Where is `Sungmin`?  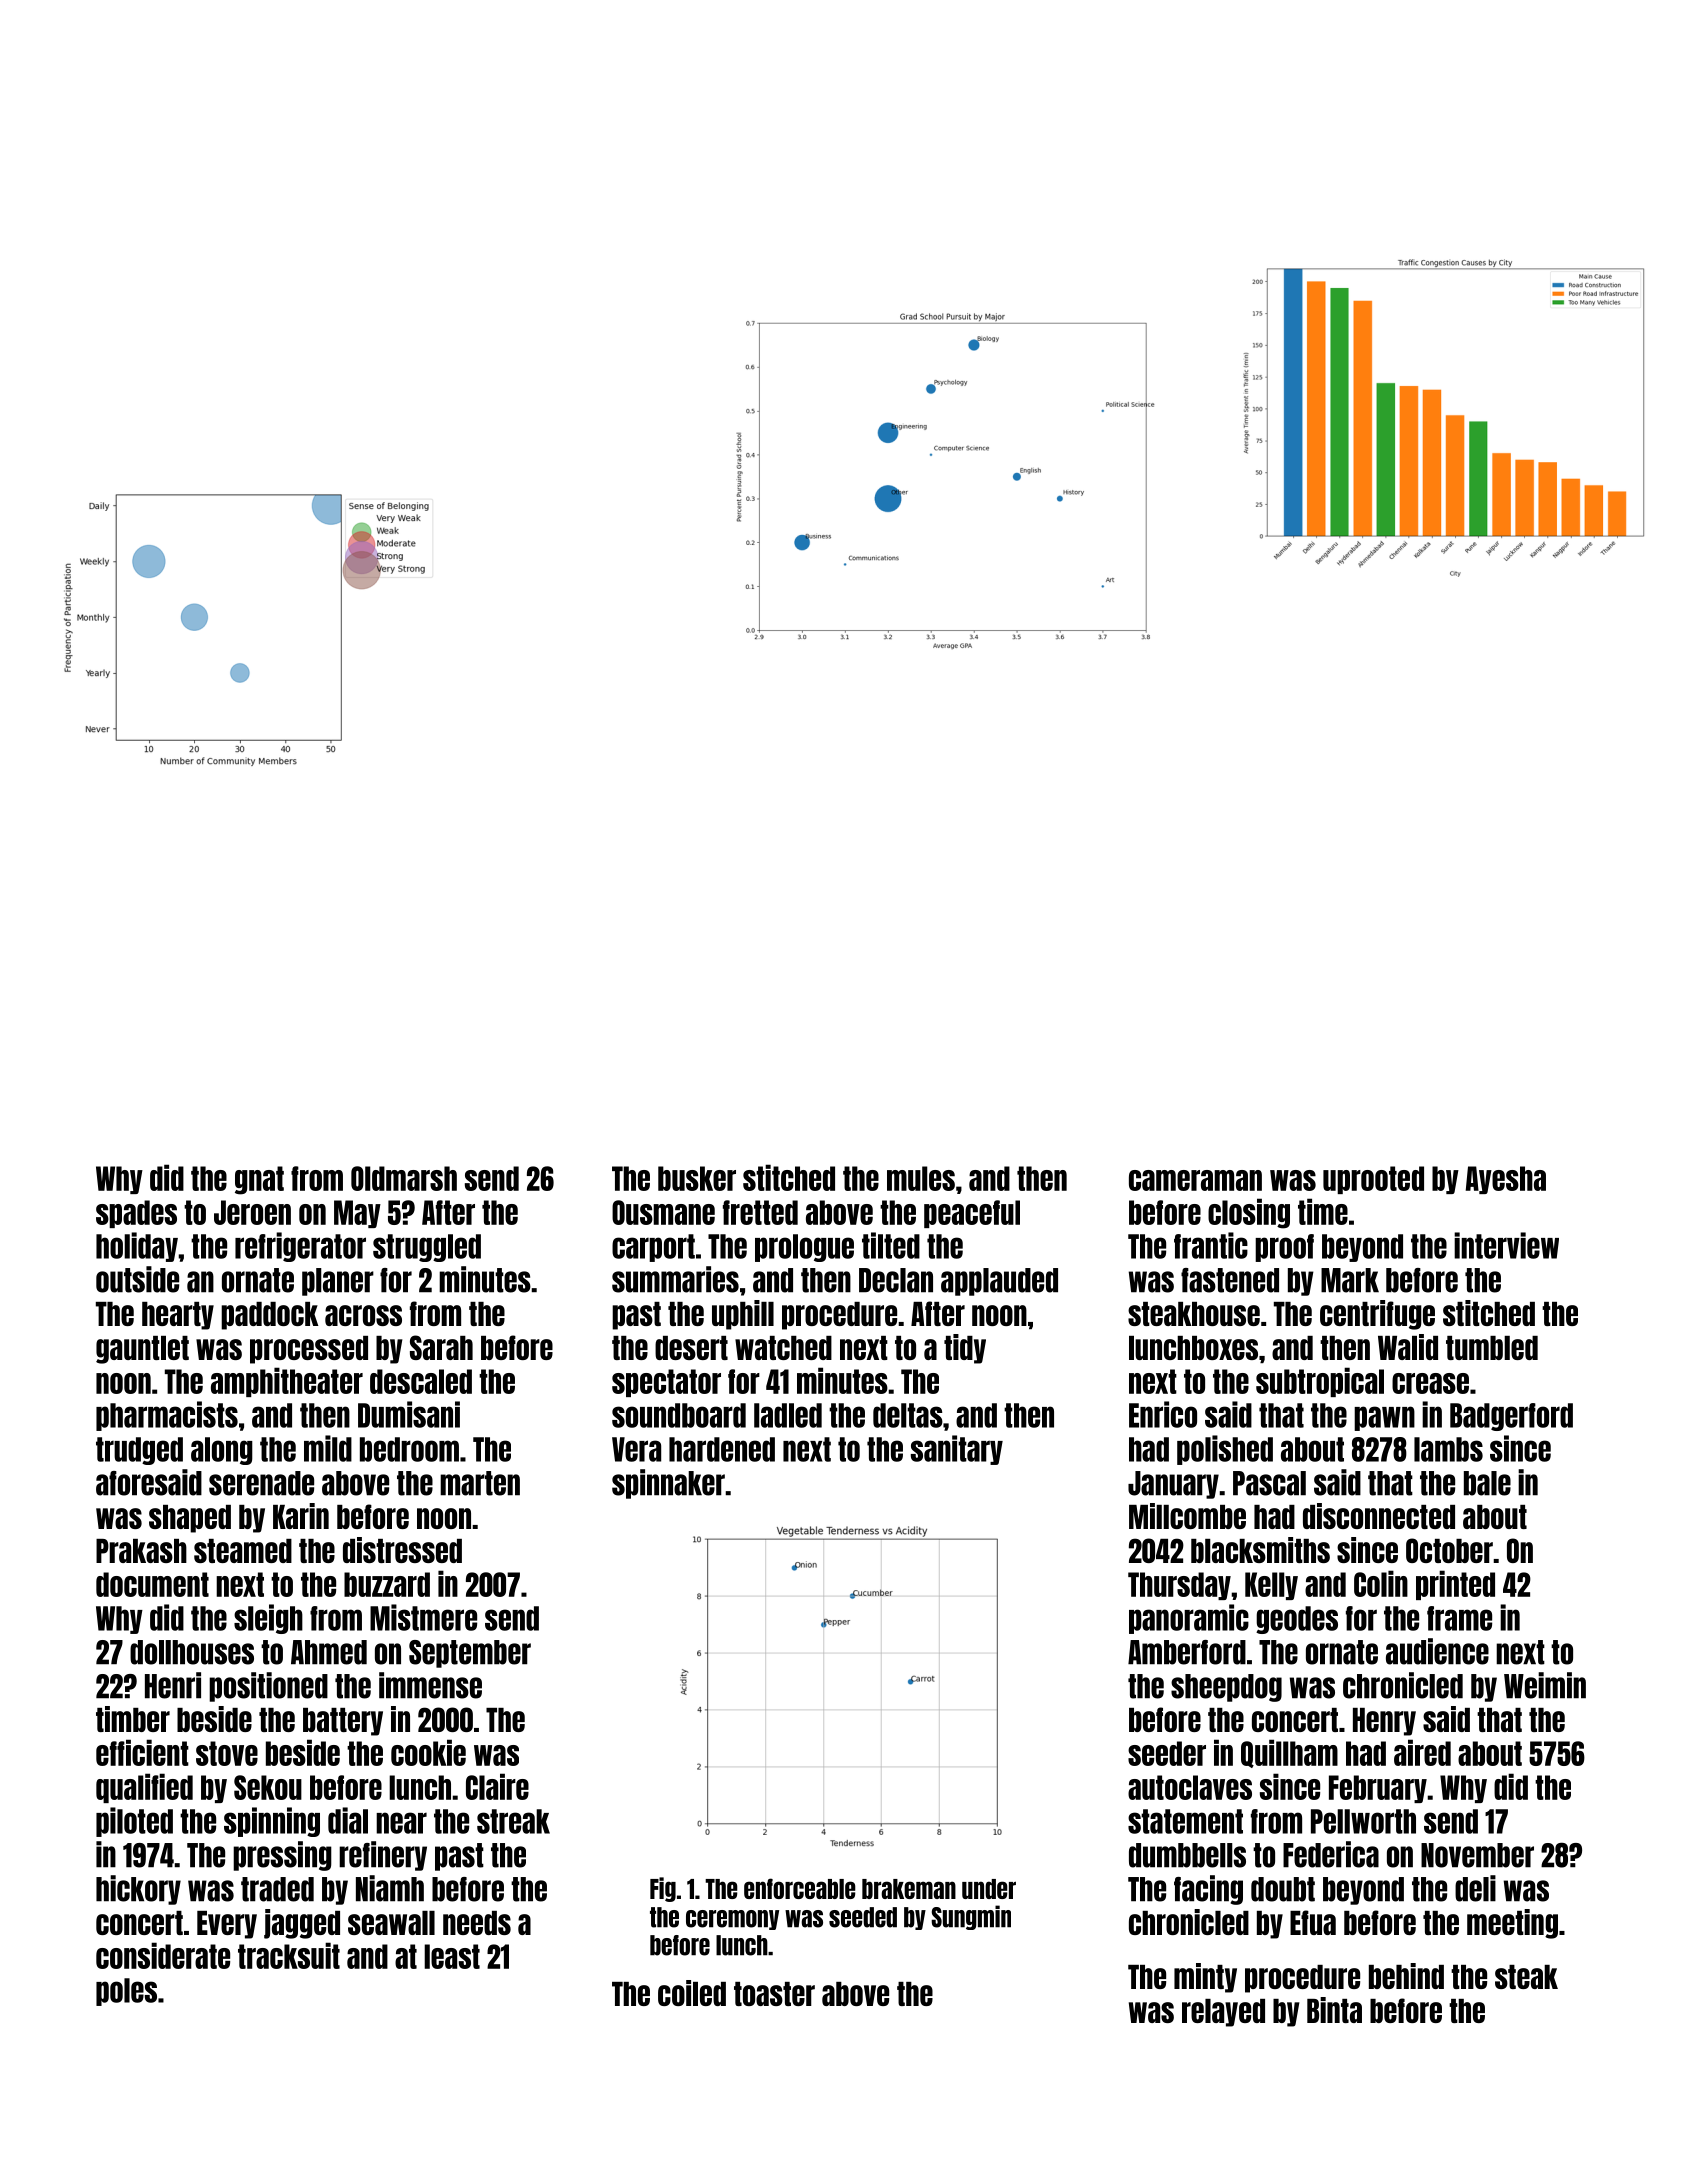
Sungmin is located at coordinates (971, 1917).
